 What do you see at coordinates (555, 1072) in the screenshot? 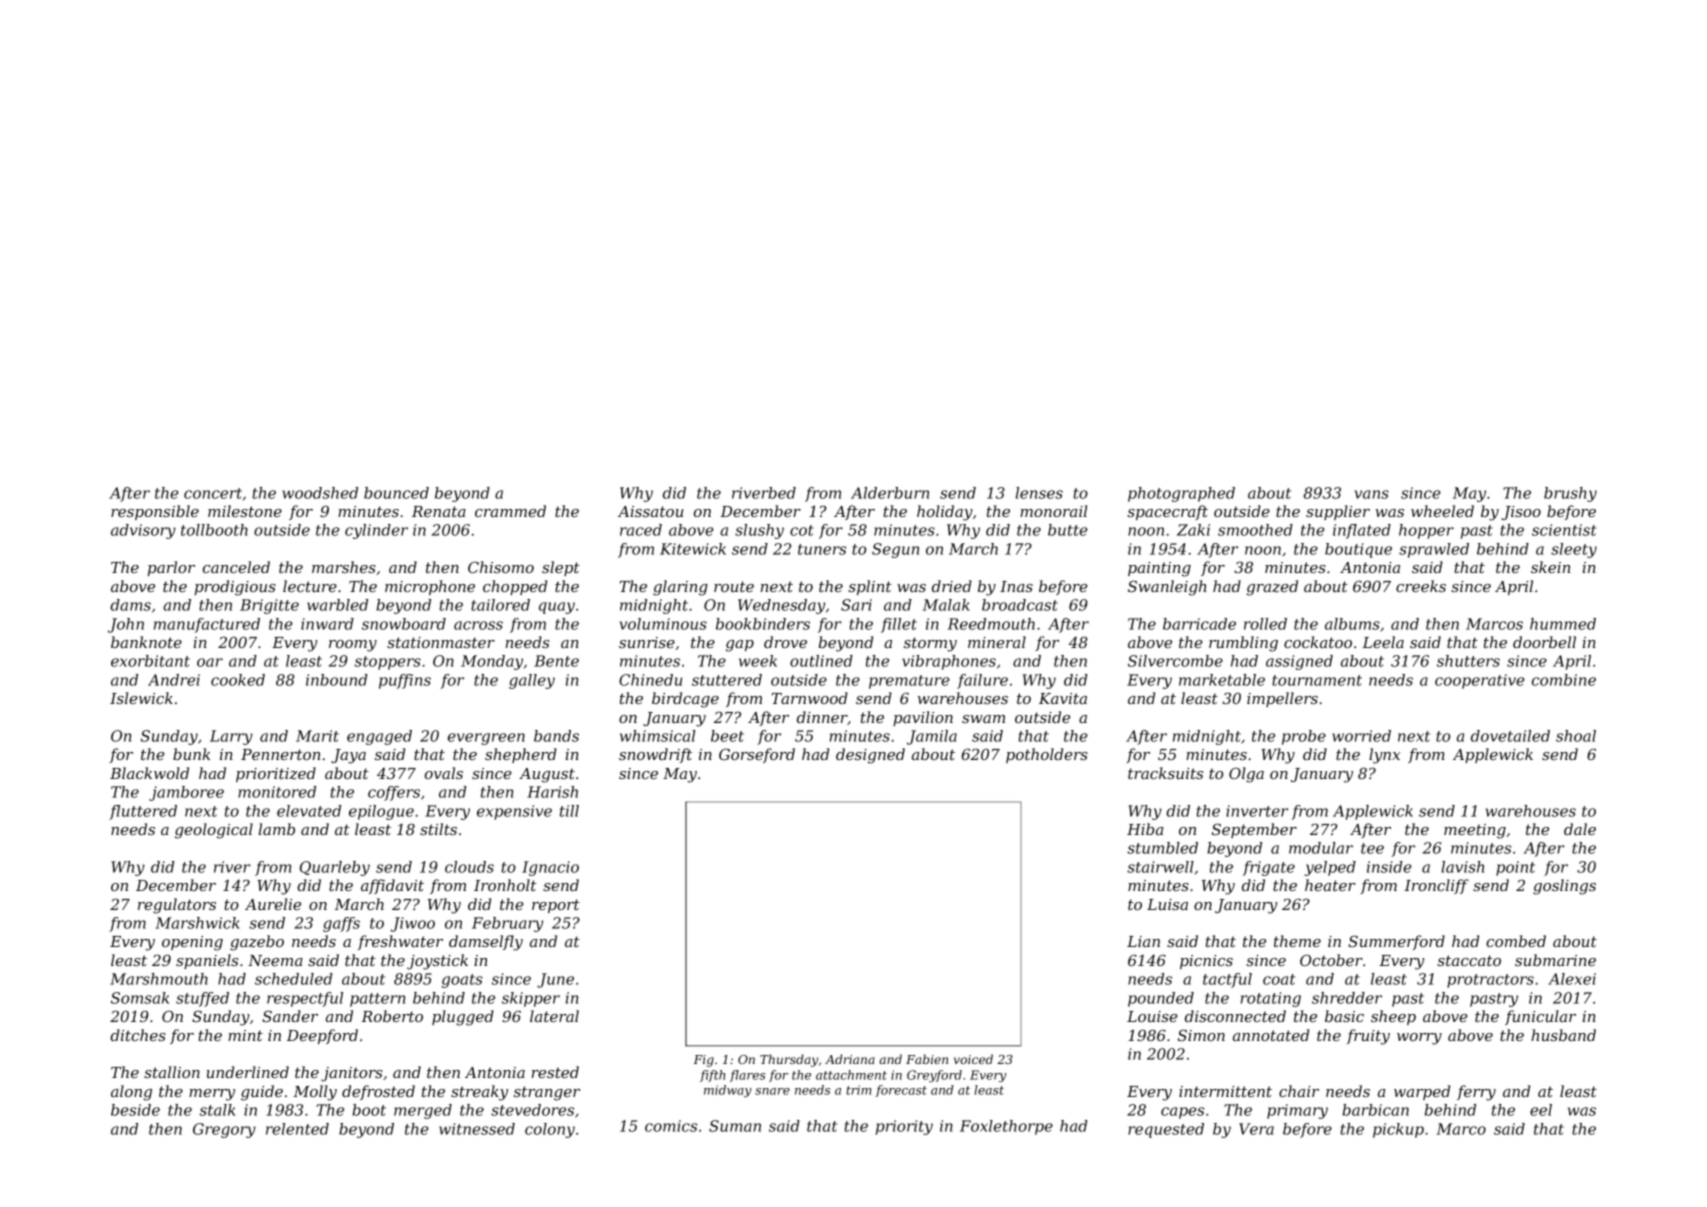
I see `rested` at bounding box center [555, 1072].
